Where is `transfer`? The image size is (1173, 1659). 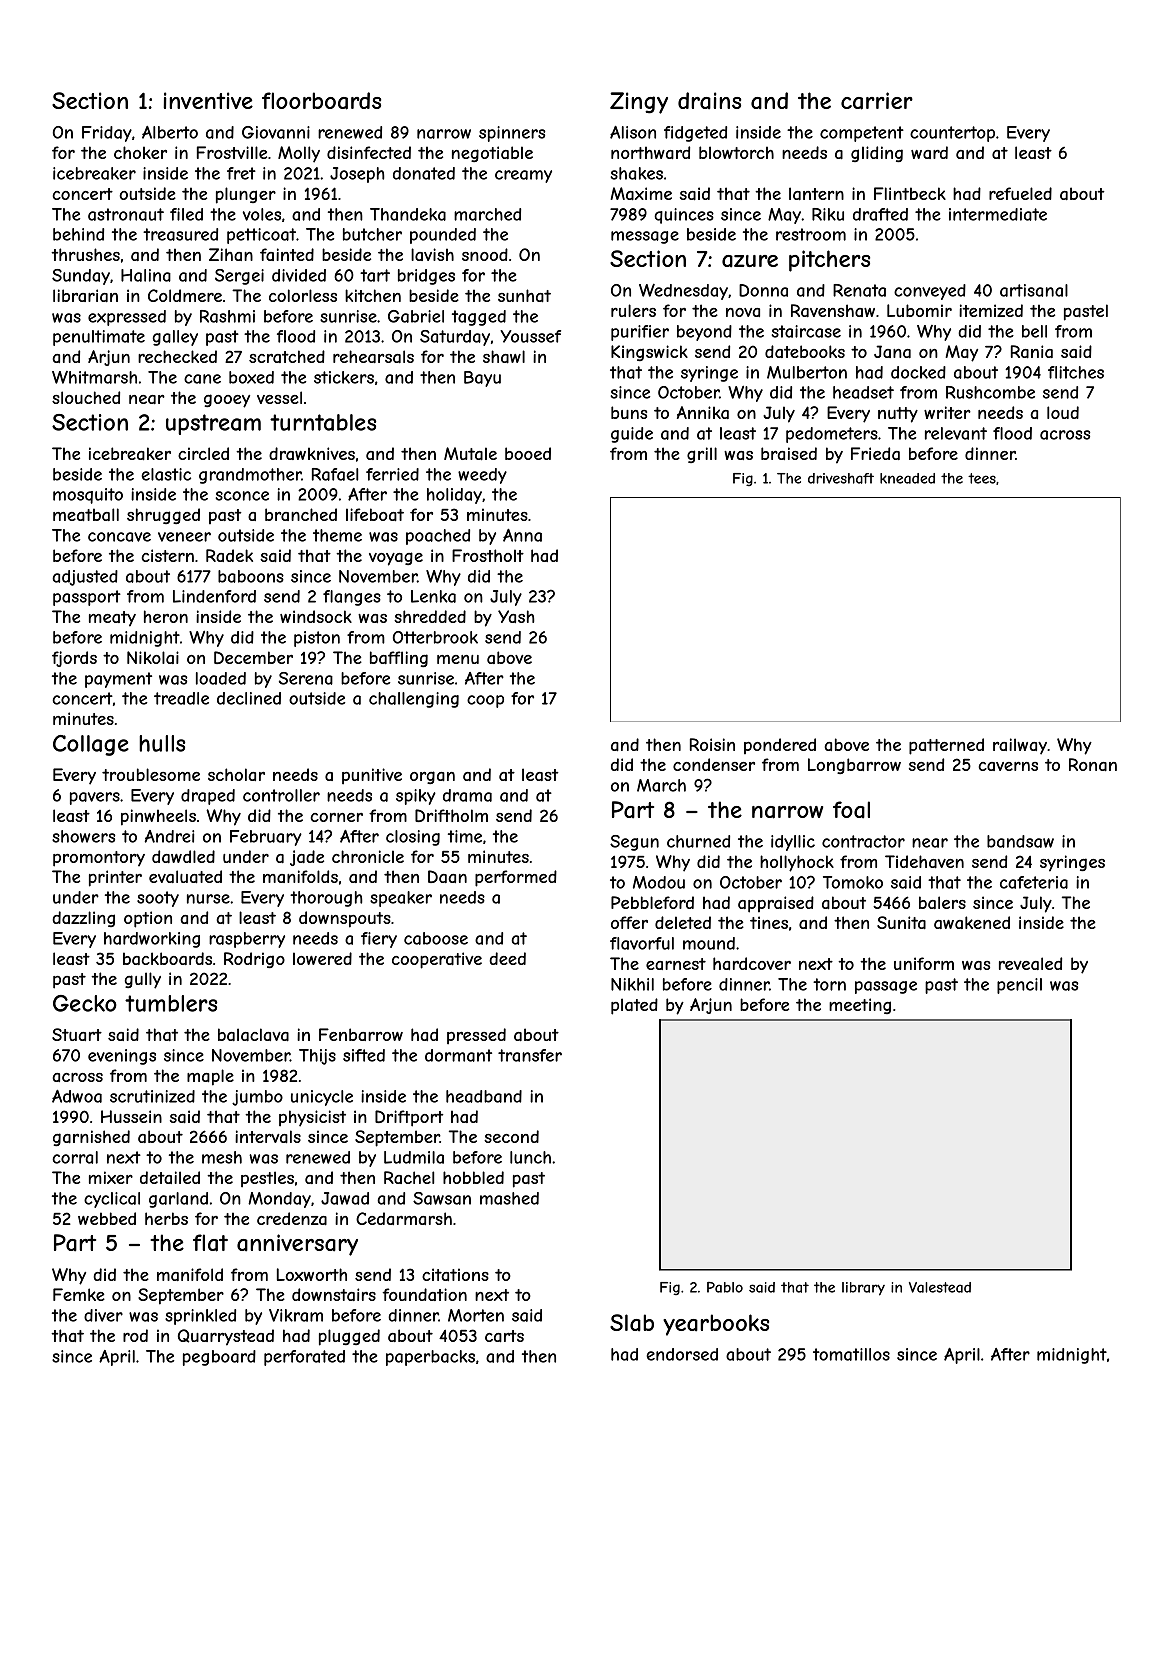 transfer is located at coordinates (530, 1055).
